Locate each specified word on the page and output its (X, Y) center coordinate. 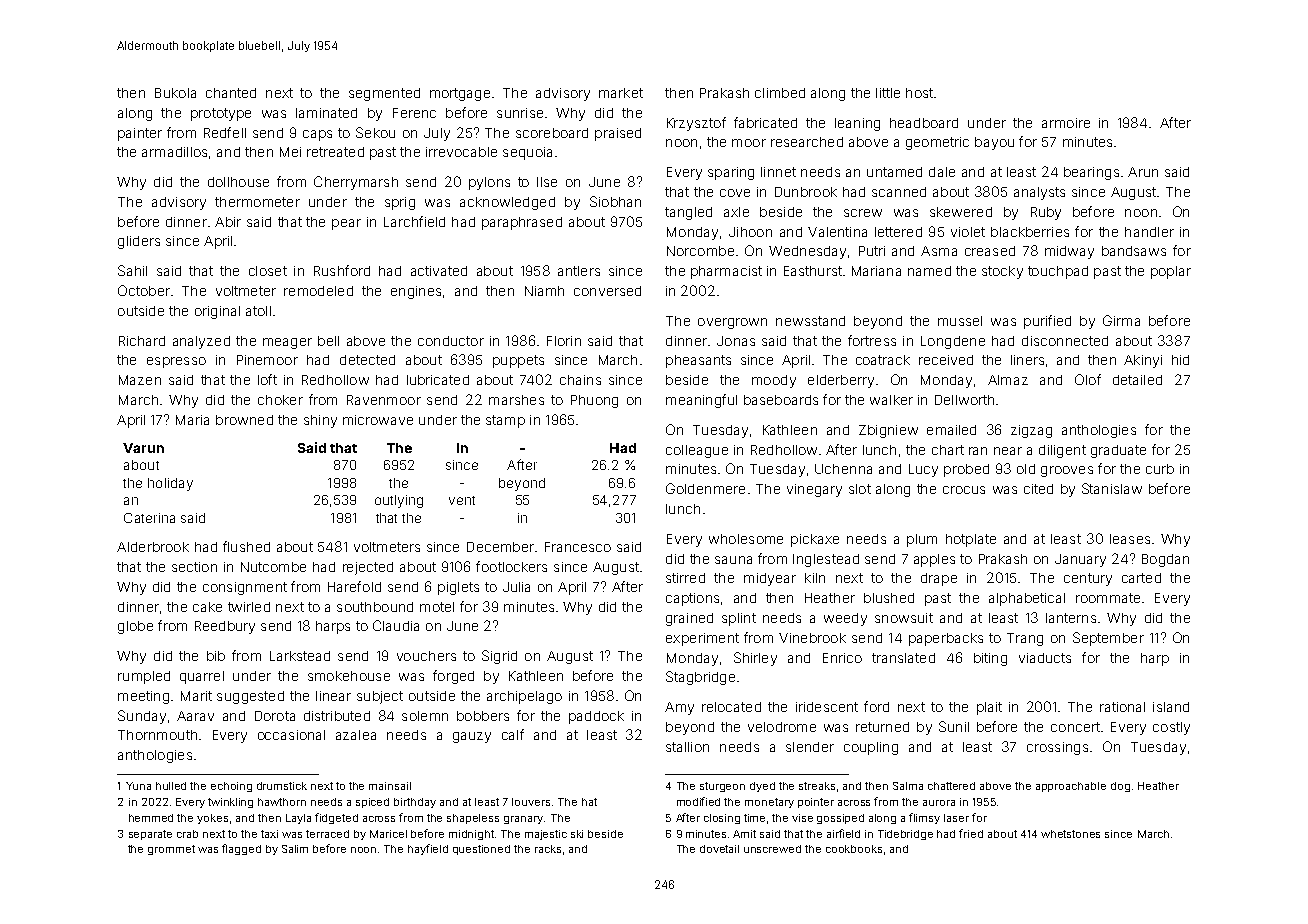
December (500, 547)
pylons (489, 183)
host (919, 93)
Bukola (175, 93)
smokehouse (349, 676)
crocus (964, 490)
